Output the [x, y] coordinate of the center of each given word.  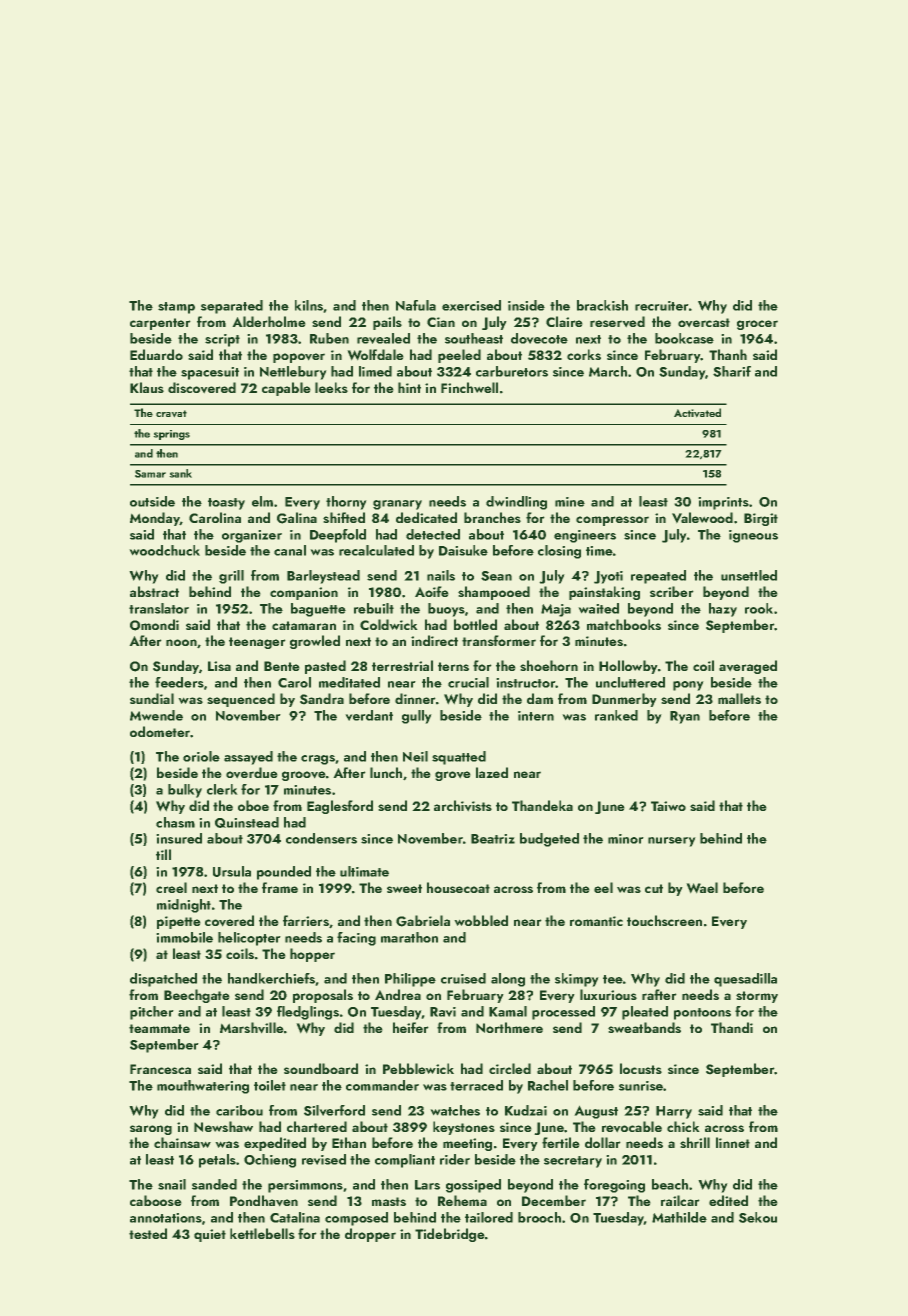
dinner [415, 698]
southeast [474, 338]
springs [172, 435]
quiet [210, 1235]
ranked [616, 715]
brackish [602, 305]
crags [318, 760]
